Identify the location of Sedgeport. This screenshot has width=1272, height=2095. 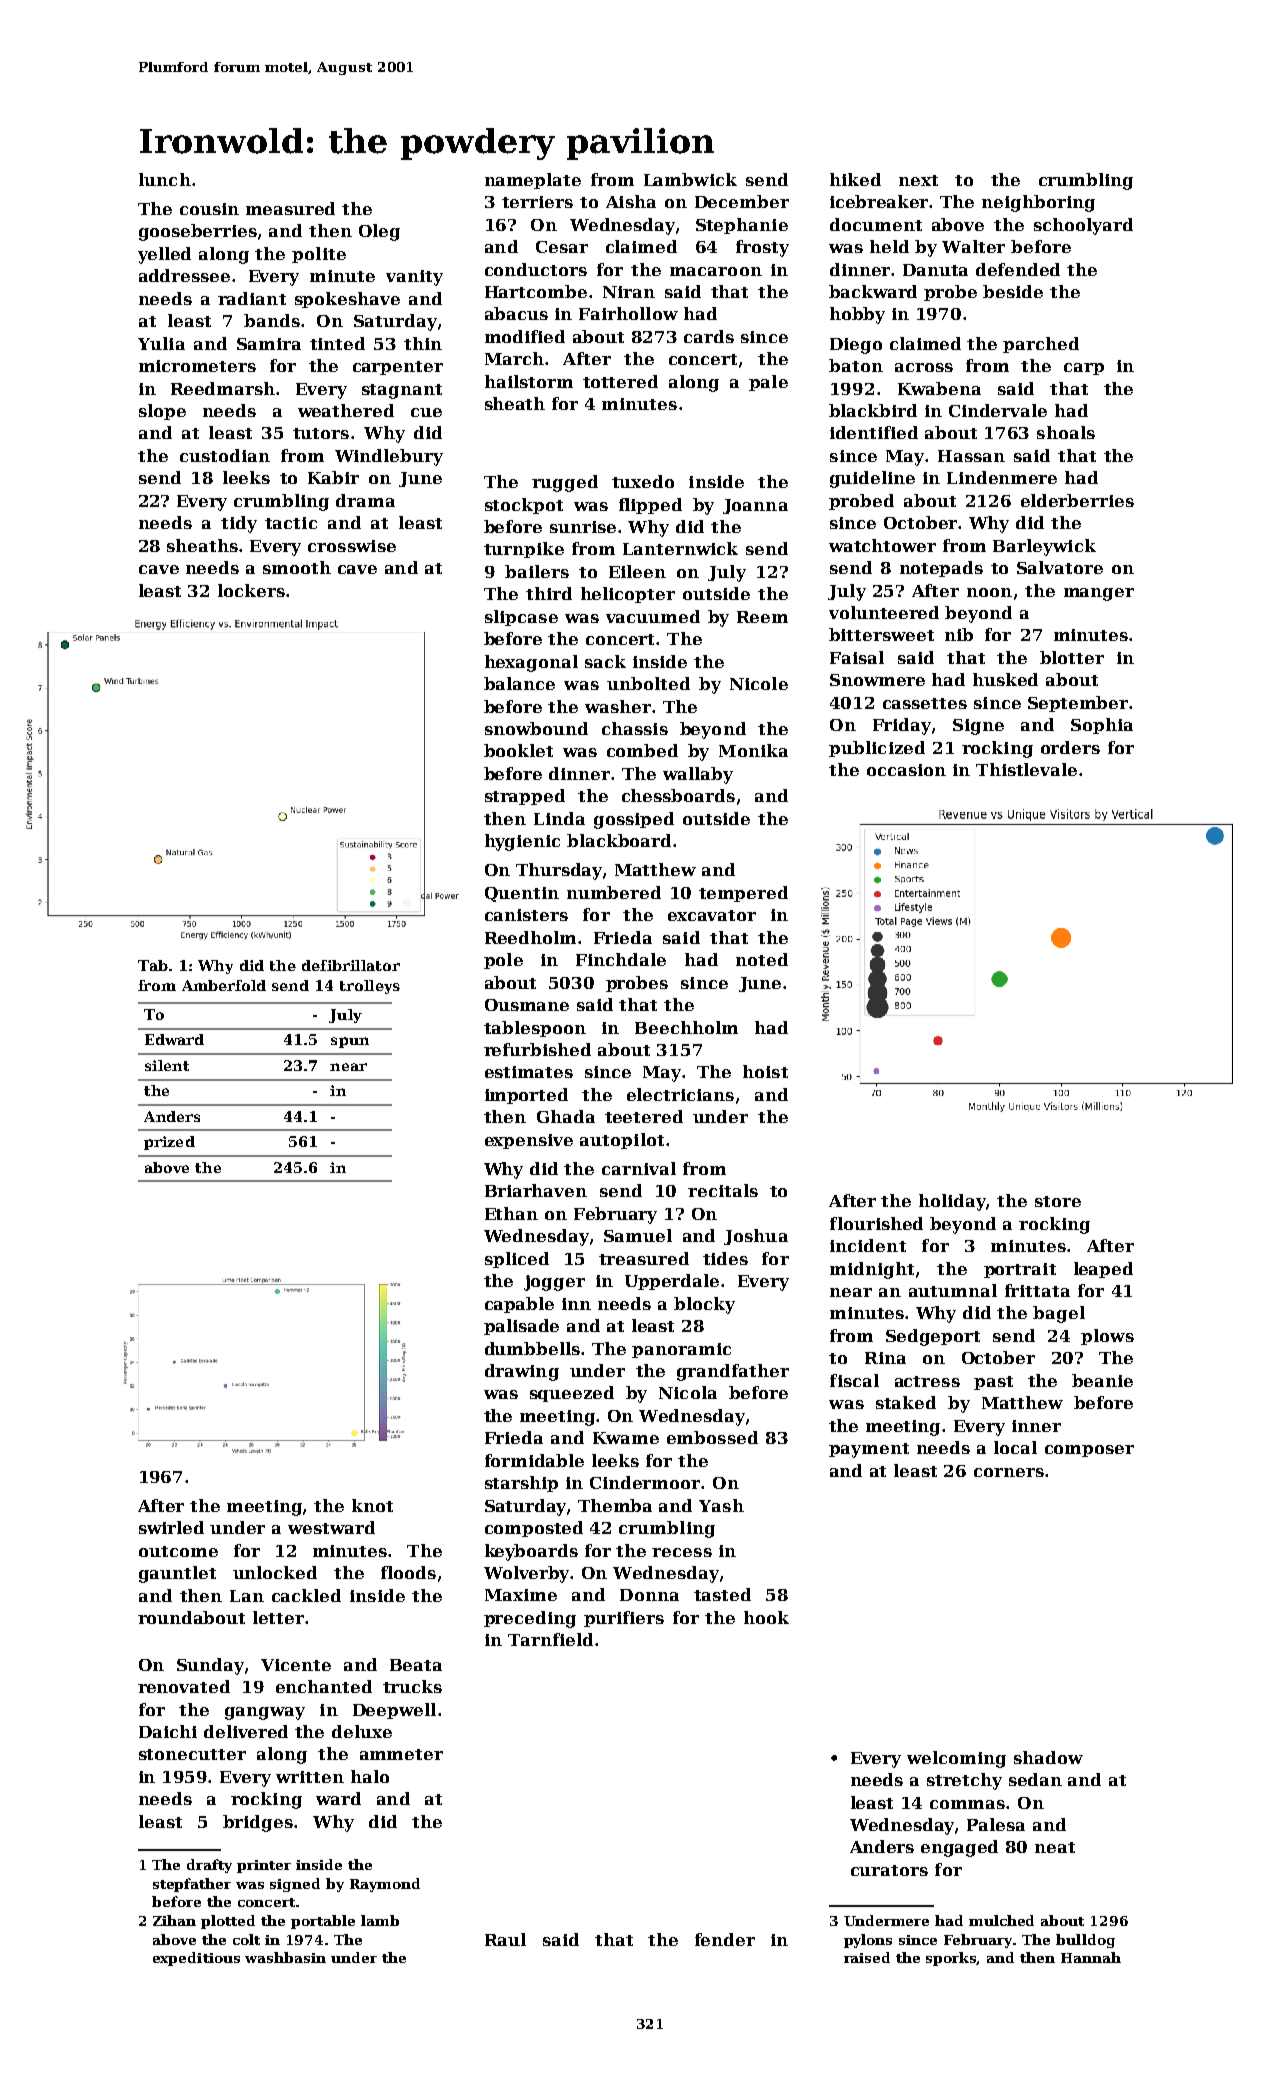
(933, 1337).
